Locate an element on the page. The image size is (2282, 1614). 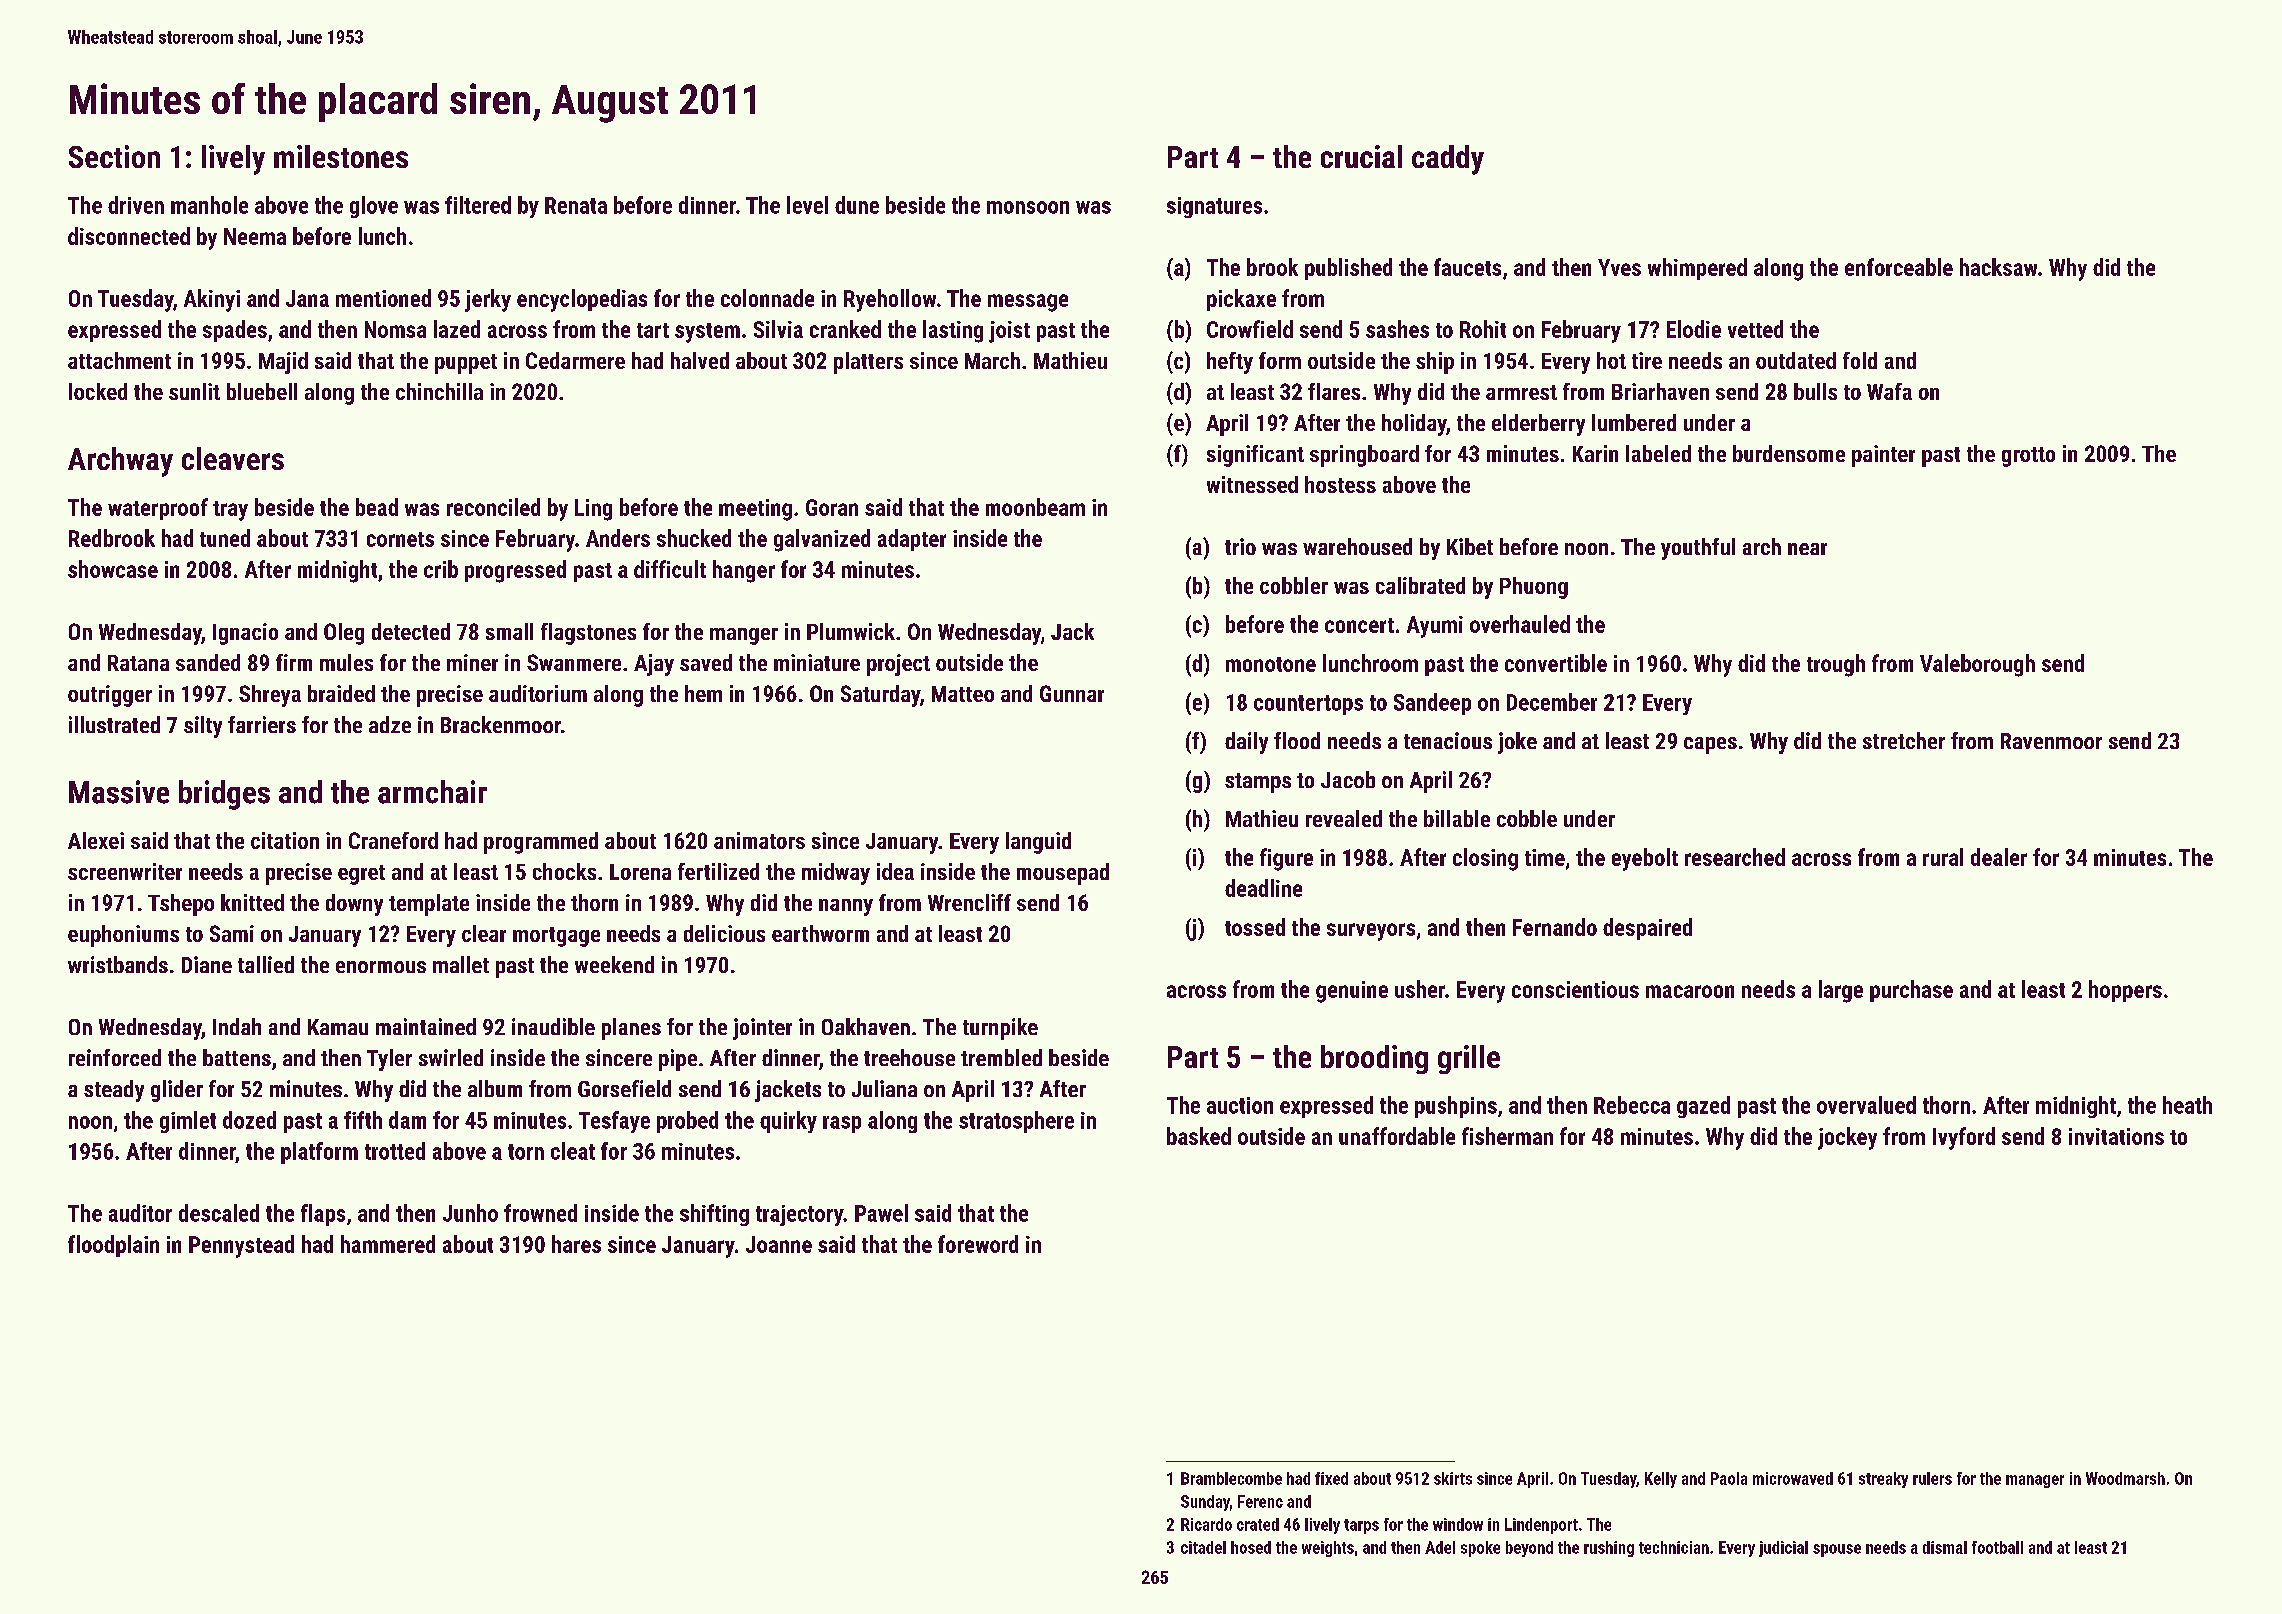
crucial is located at coordinates (1361, 156).
